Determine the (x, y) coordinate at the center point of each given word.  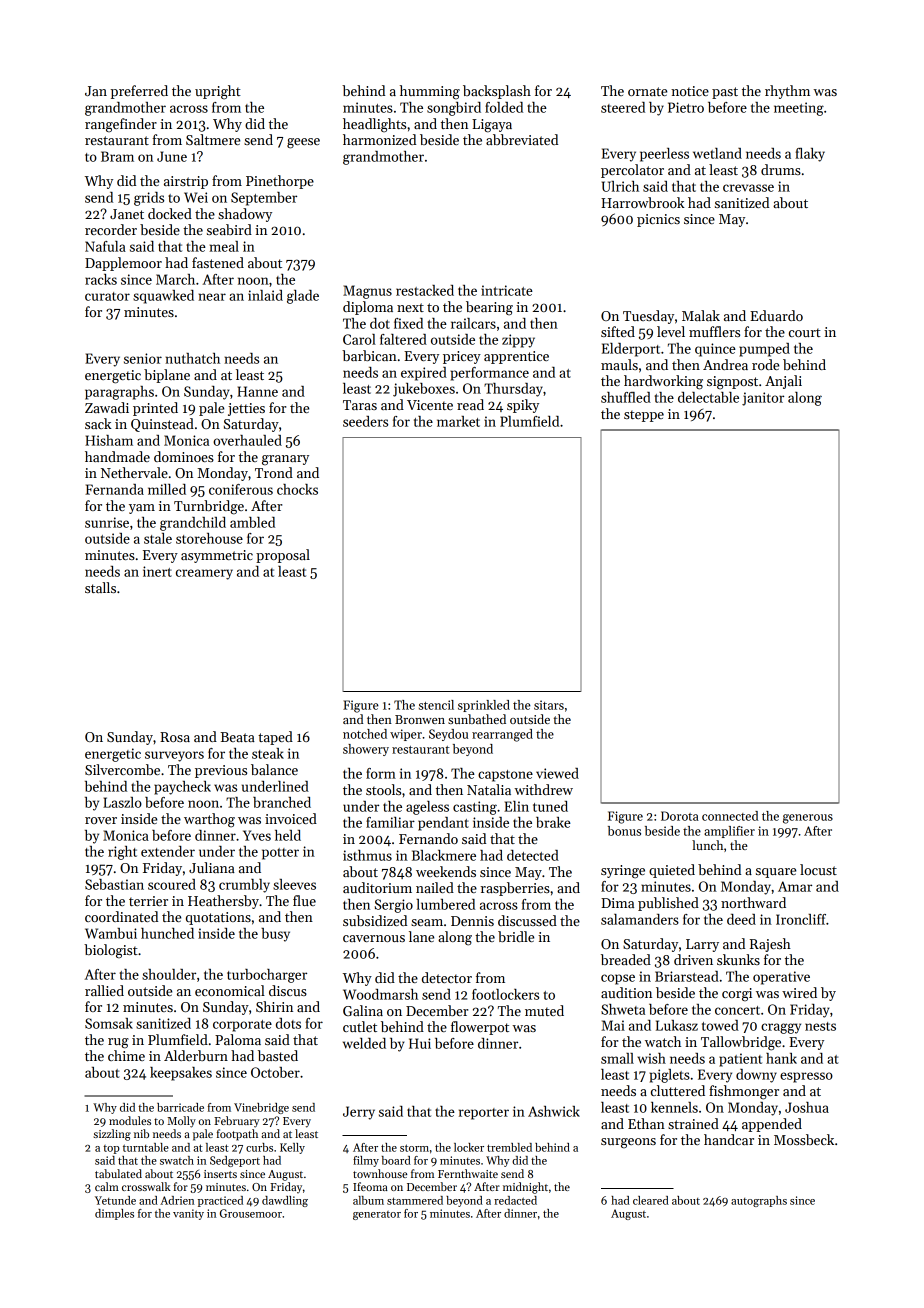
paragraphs (119, 393)
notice (690, 91)
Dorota (680, 816)
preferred (139, 92)
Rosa (175, 737)
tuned (550, 806)
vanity (188, 1214)
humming (430, 92)
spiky (523, 406)
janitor (763, 399)
